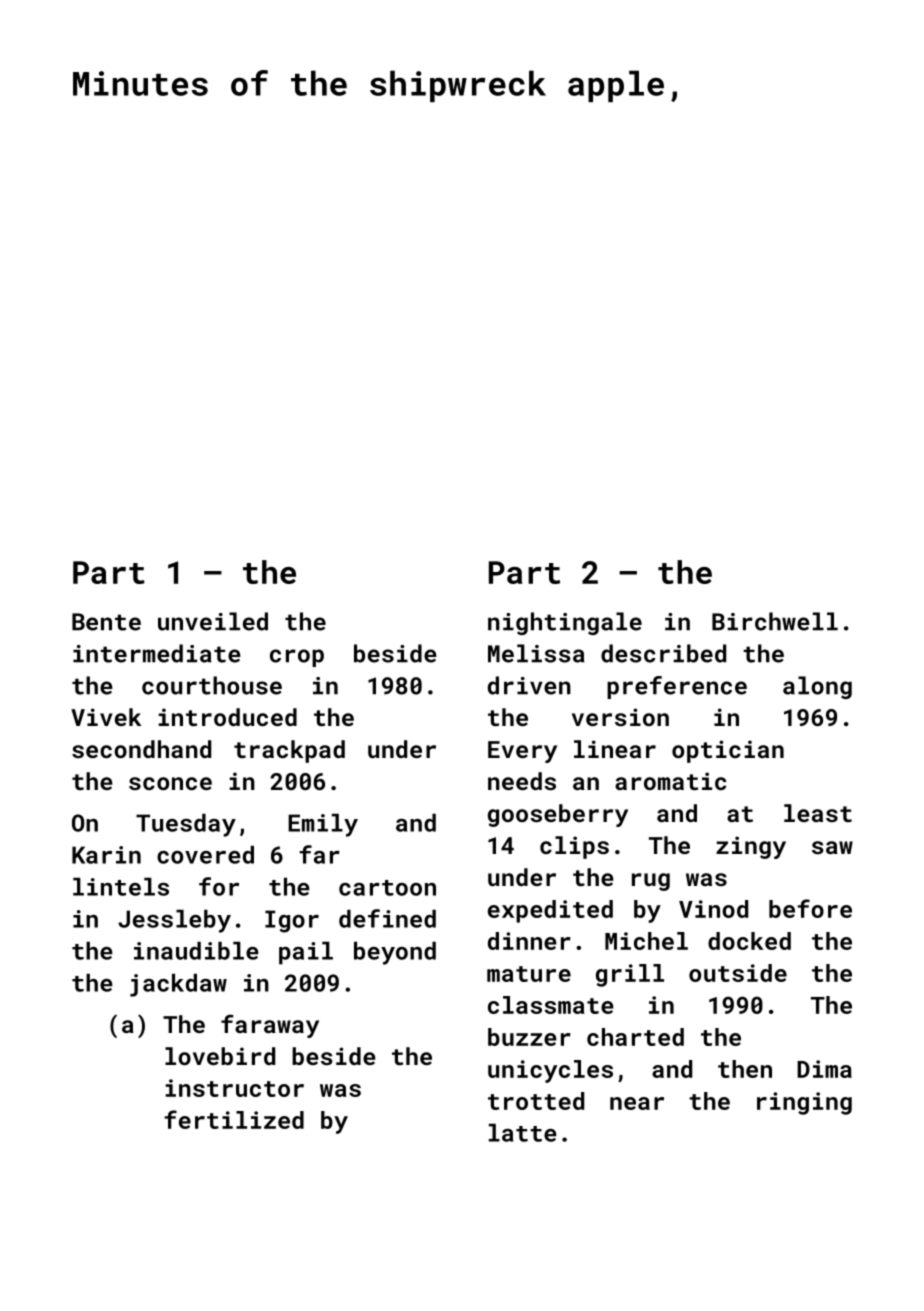  What do you see at coordinates (713, 909) in the screenshot?
I see `Vinod` at bounding box center [713, 909].
